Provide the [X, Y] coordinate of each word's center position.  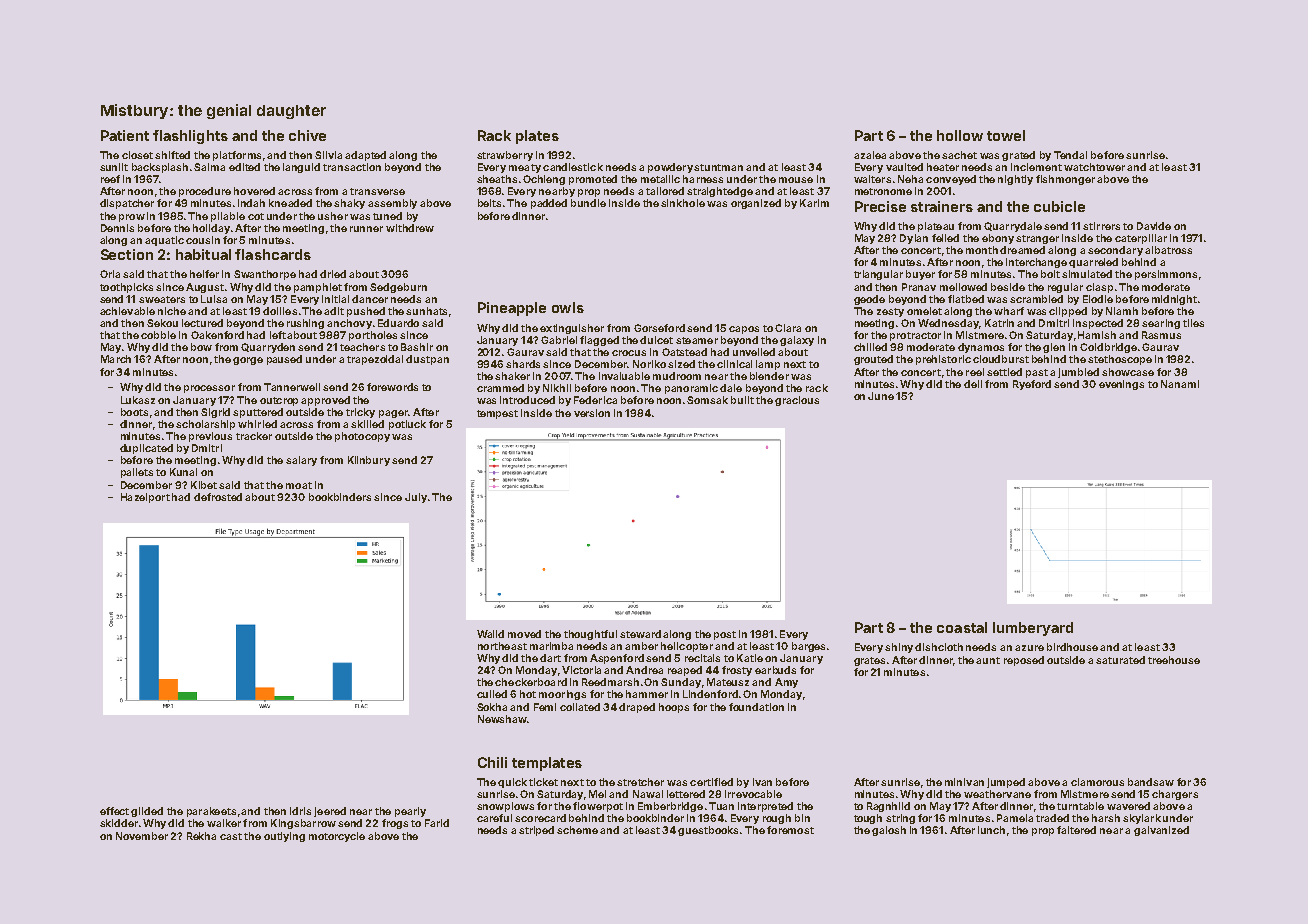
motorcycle [337, 837]
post [725, 635]
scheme [577, 830]
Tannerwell [292, 387]
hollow [960, 135]
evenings [1121, 385]
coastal [962, 627]
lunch [991, 830]
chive [307, 135]
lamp [768, 365]
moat [299, 485]
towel [1006, 135]
